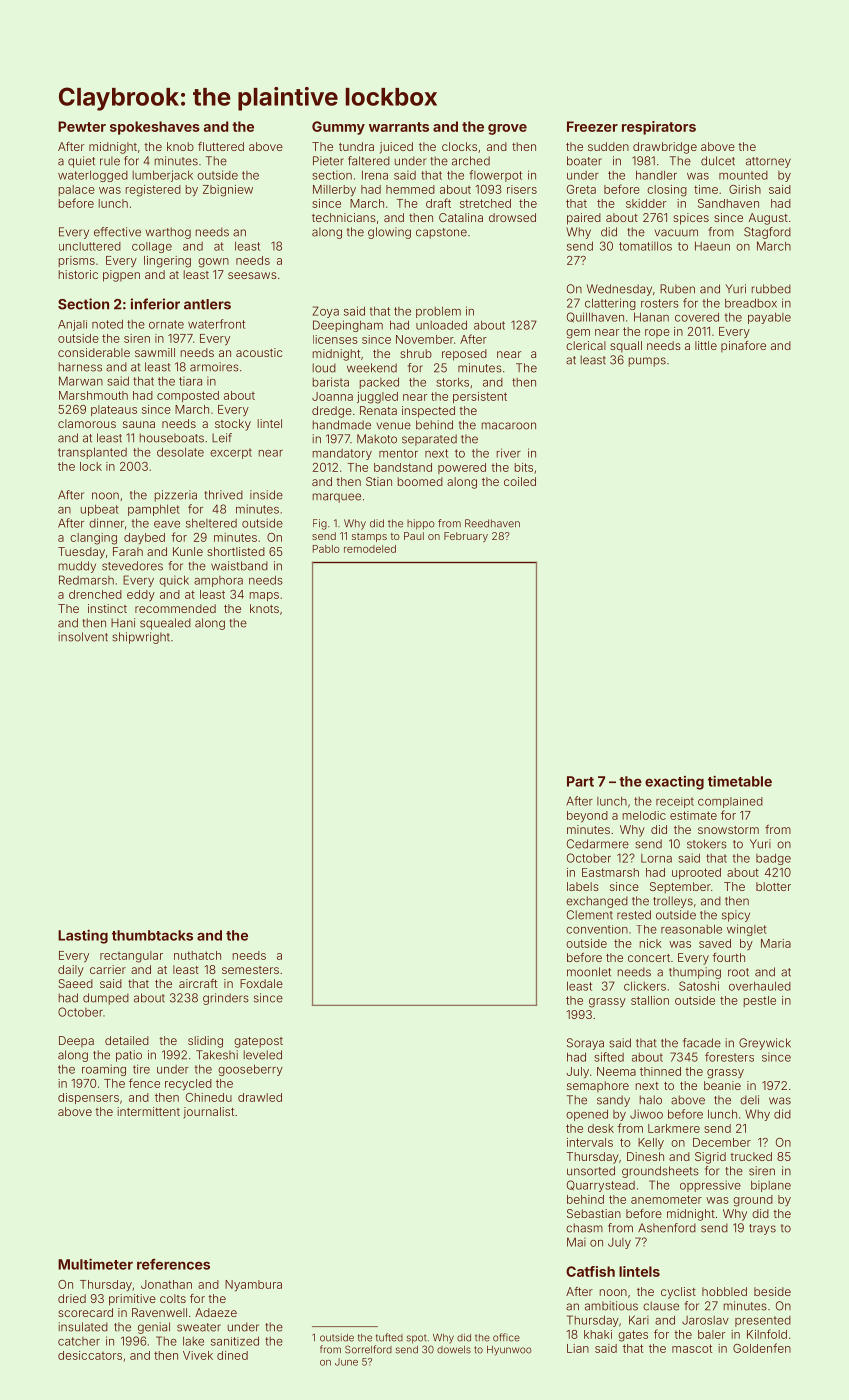 Image resolution: width=849 pixels, height=1400 pixels. I want to click on attorney, so click(768, 162).
